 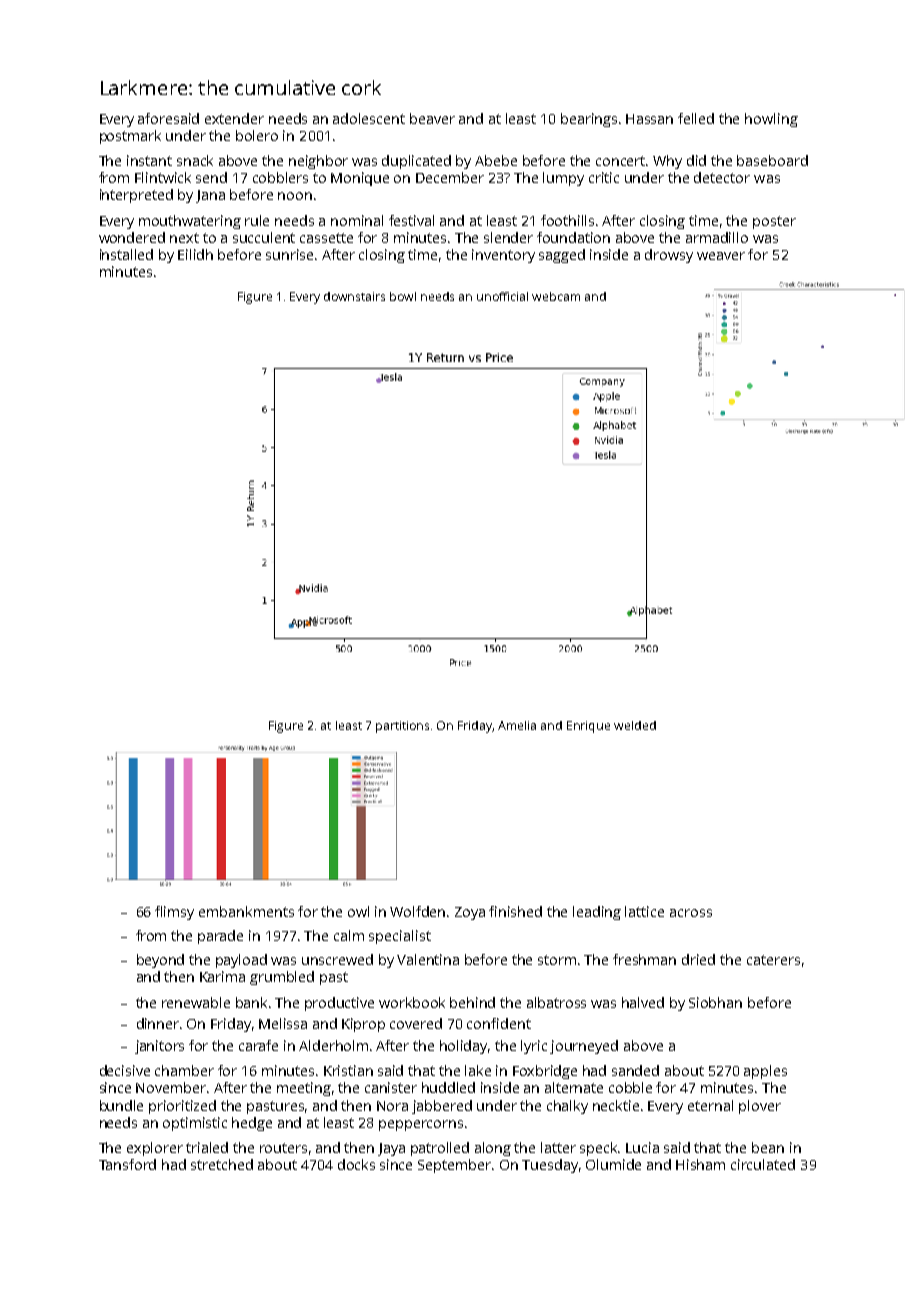 I want to click on detector, so click(x=722, y=177).
